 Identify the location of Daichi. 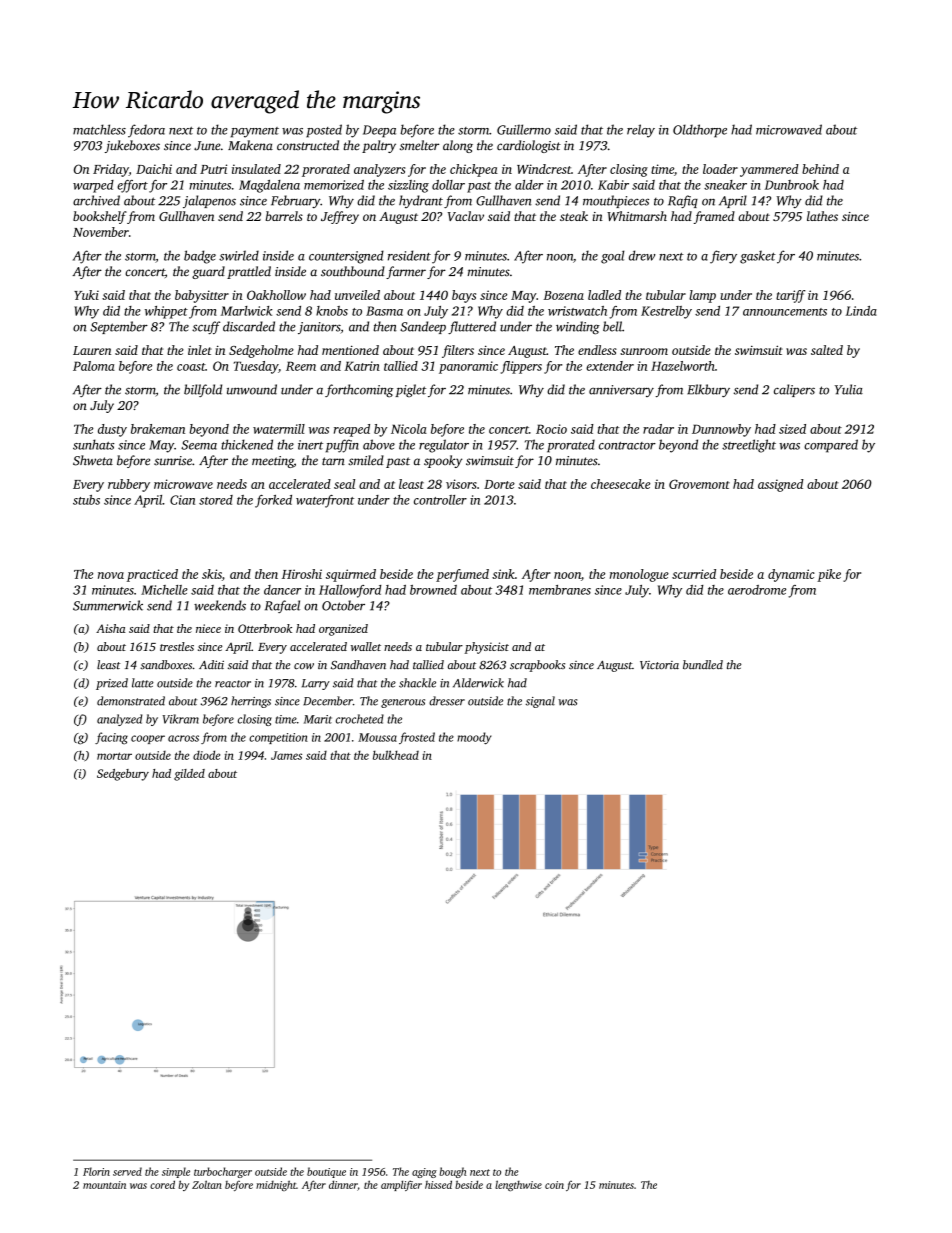
(154, 169).
